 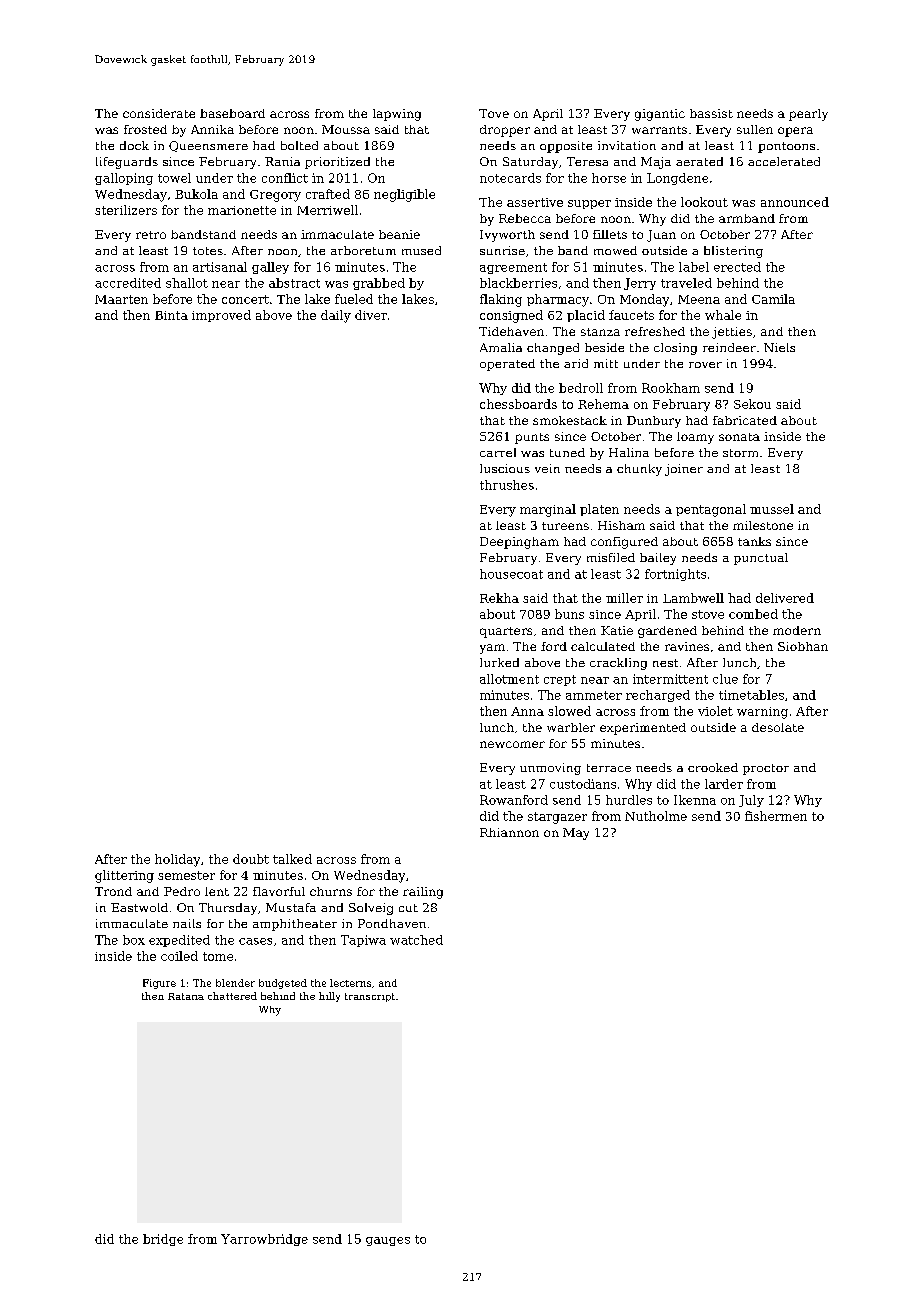 I want to click on gauges, so click(x=388, y=1241).
